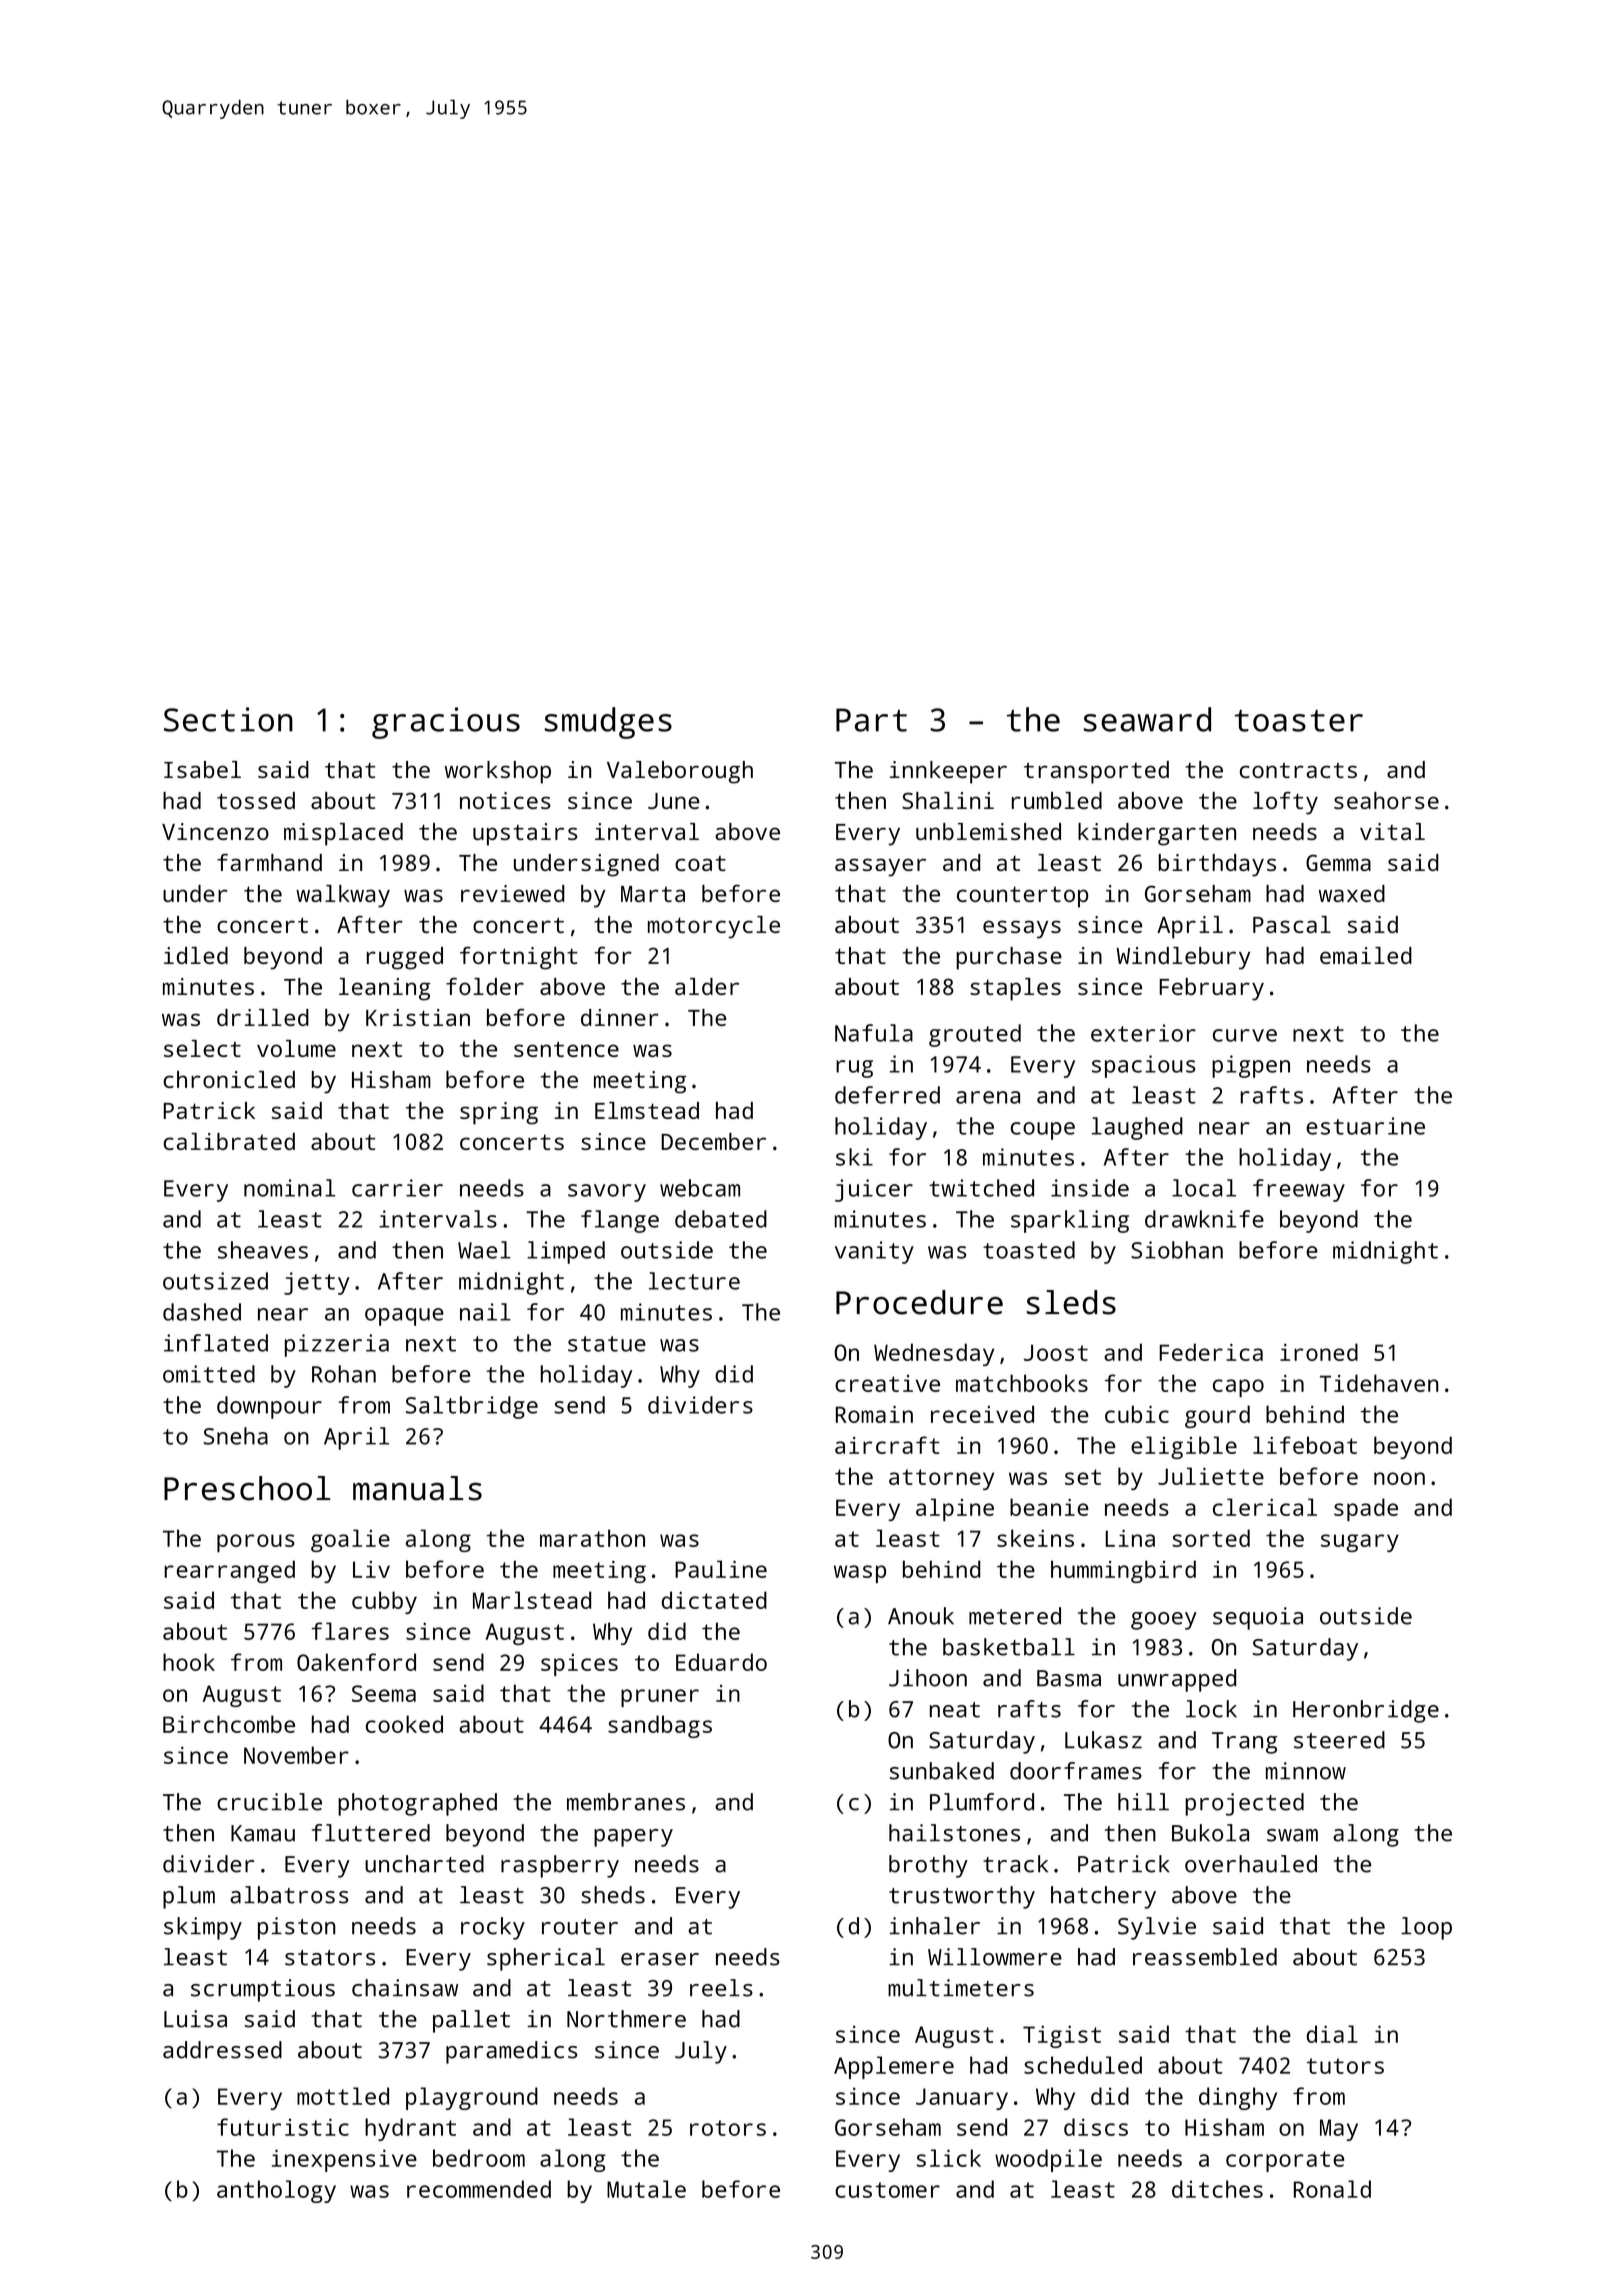 The height and width of the screenshot is (2292, 1620). What do you see at coordinates (948, 800) in the screenshot?
I see `Shalini` at bounding box center [948, 800].
